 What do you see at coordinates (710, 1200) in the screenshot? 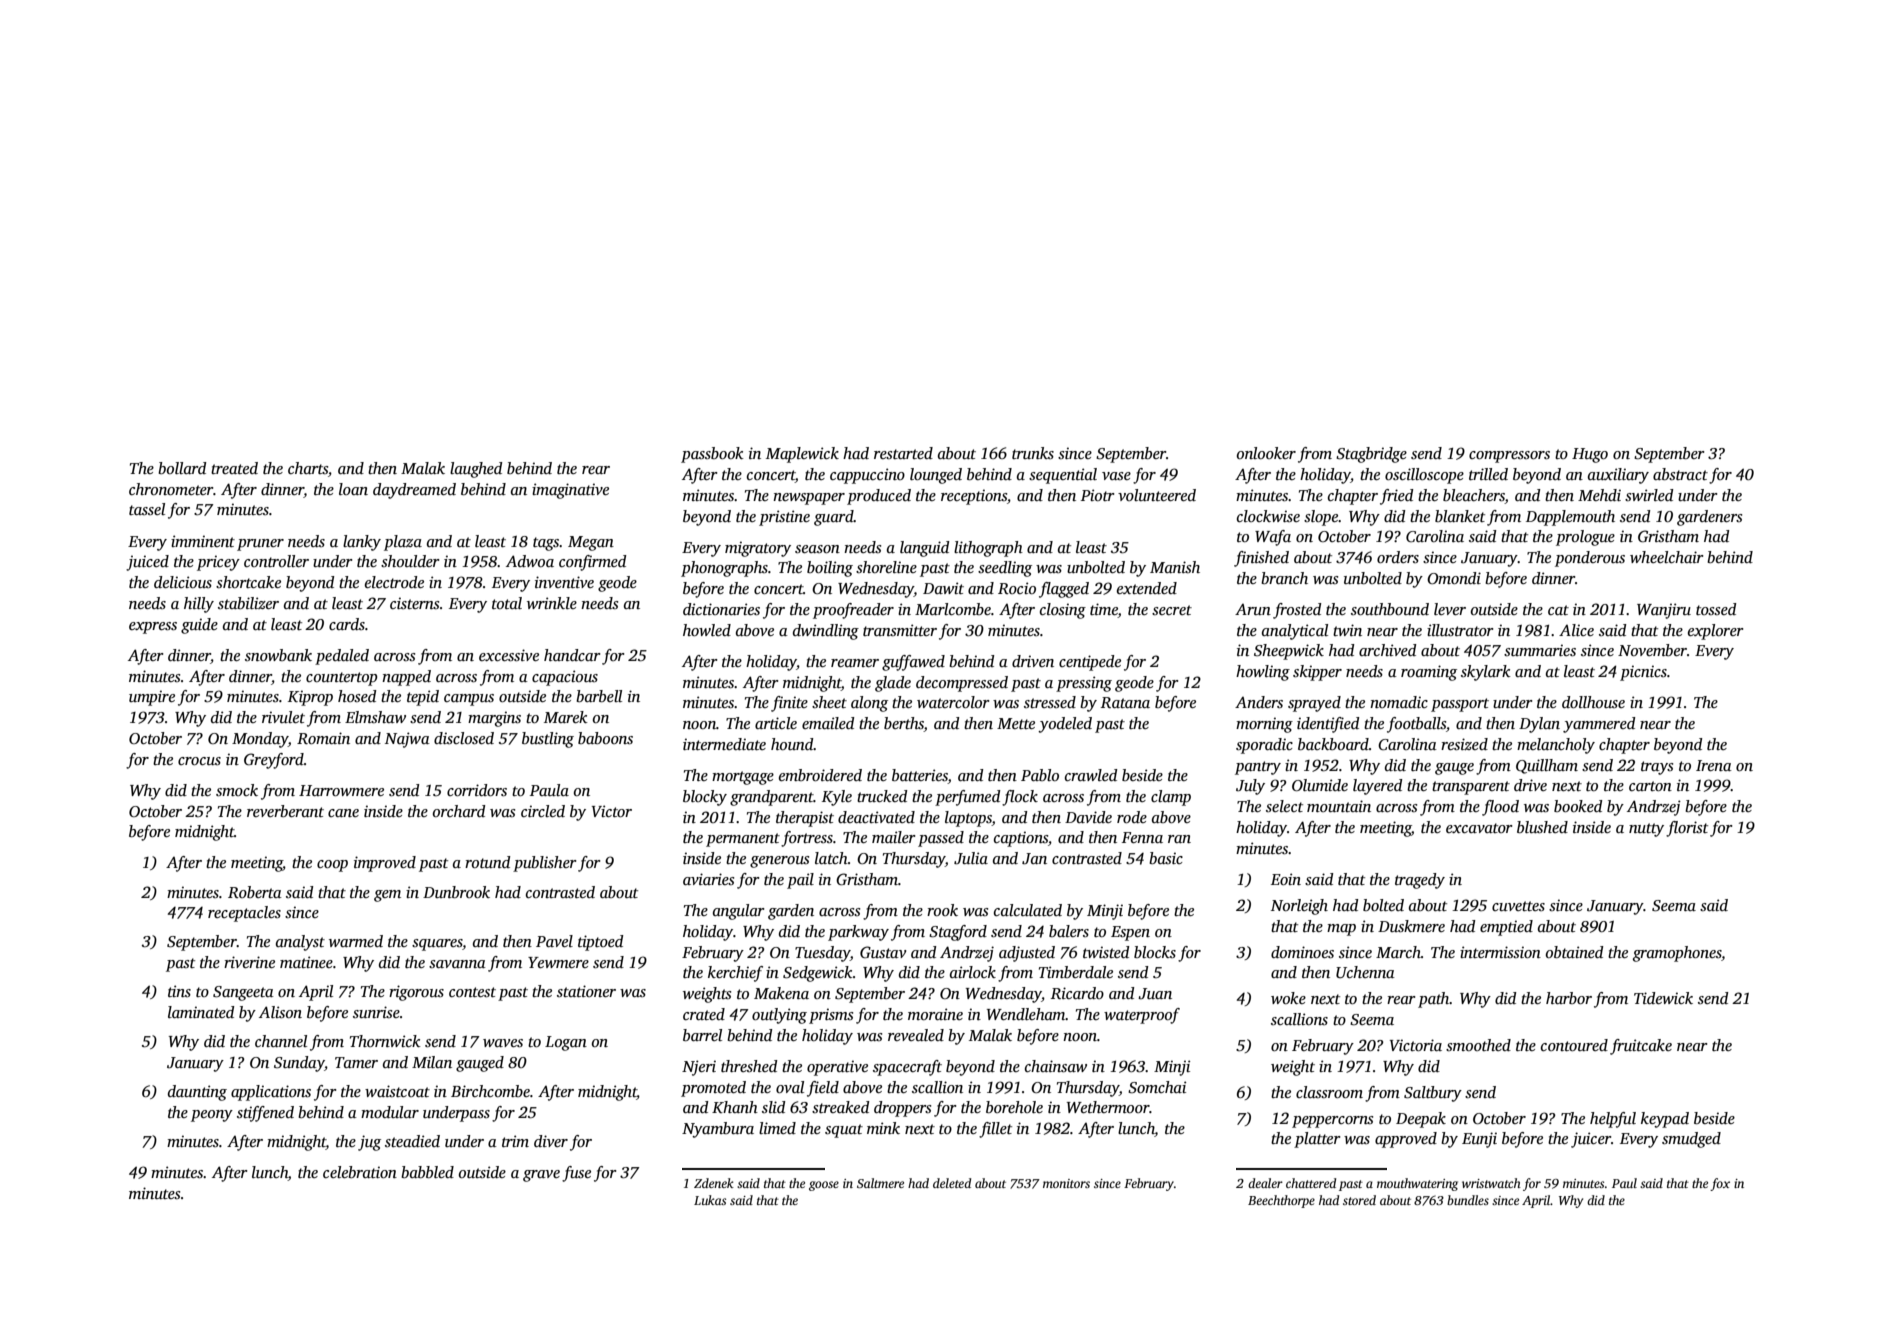
I see `Lukas` at bounding box center [710, 1200].
